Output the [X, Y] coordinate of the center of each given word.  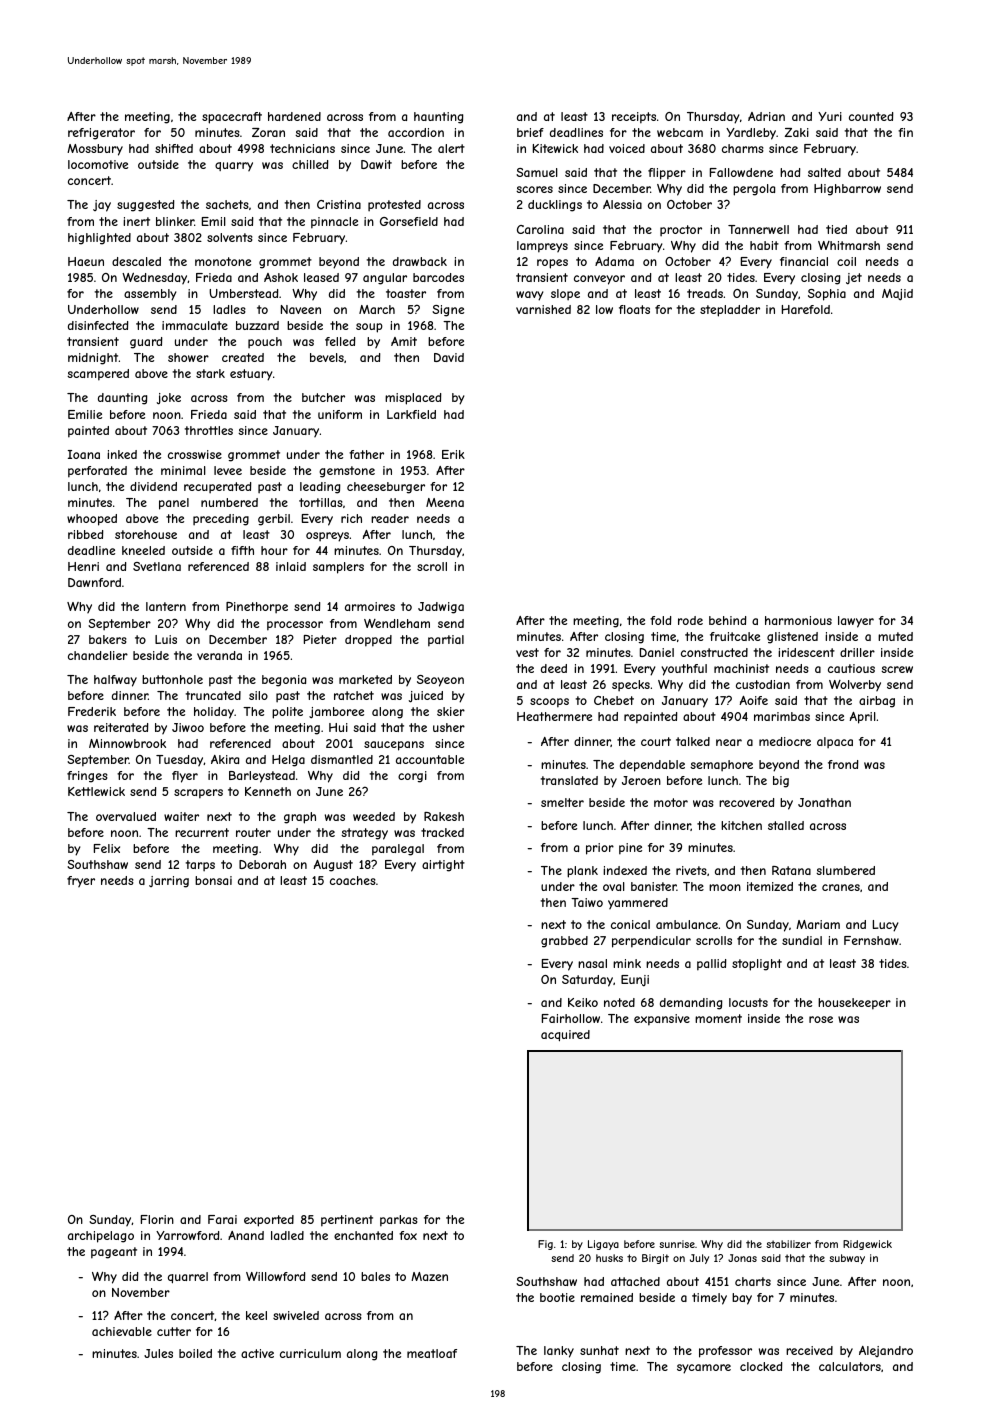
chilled [310, 164]
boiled [195, 1353]
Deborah [262, 864]
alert [451, 148]
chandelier [98, 655]
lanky [559, 1352]
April [862, 718]
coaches [353, 880]
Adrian [766, 116]
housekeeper [854, 1004]
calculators [850, 1366]
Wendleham [397, 623]
